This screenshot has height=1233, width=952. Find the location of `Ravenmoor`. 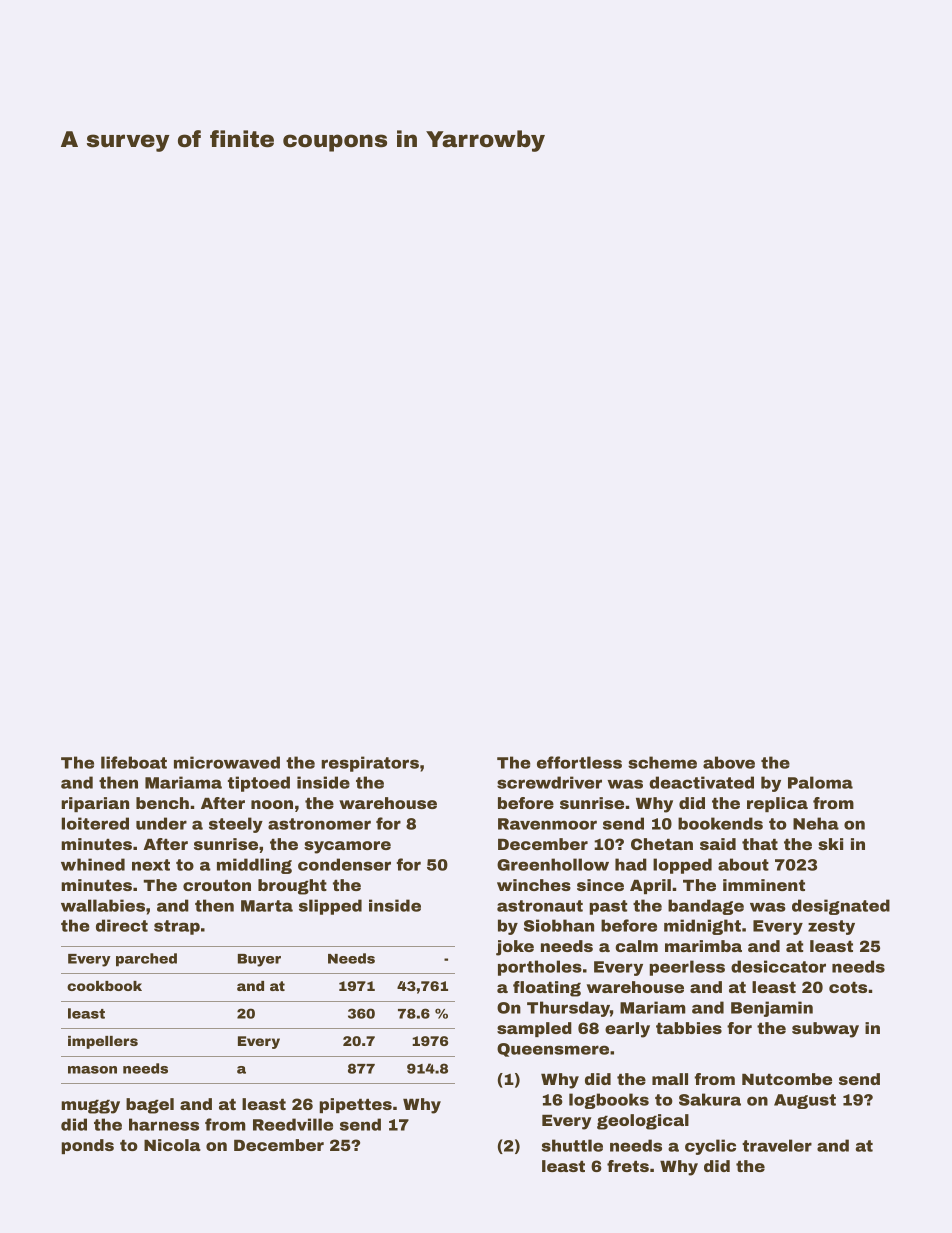

Ravenmoor is located at coordinates (547, 824).
